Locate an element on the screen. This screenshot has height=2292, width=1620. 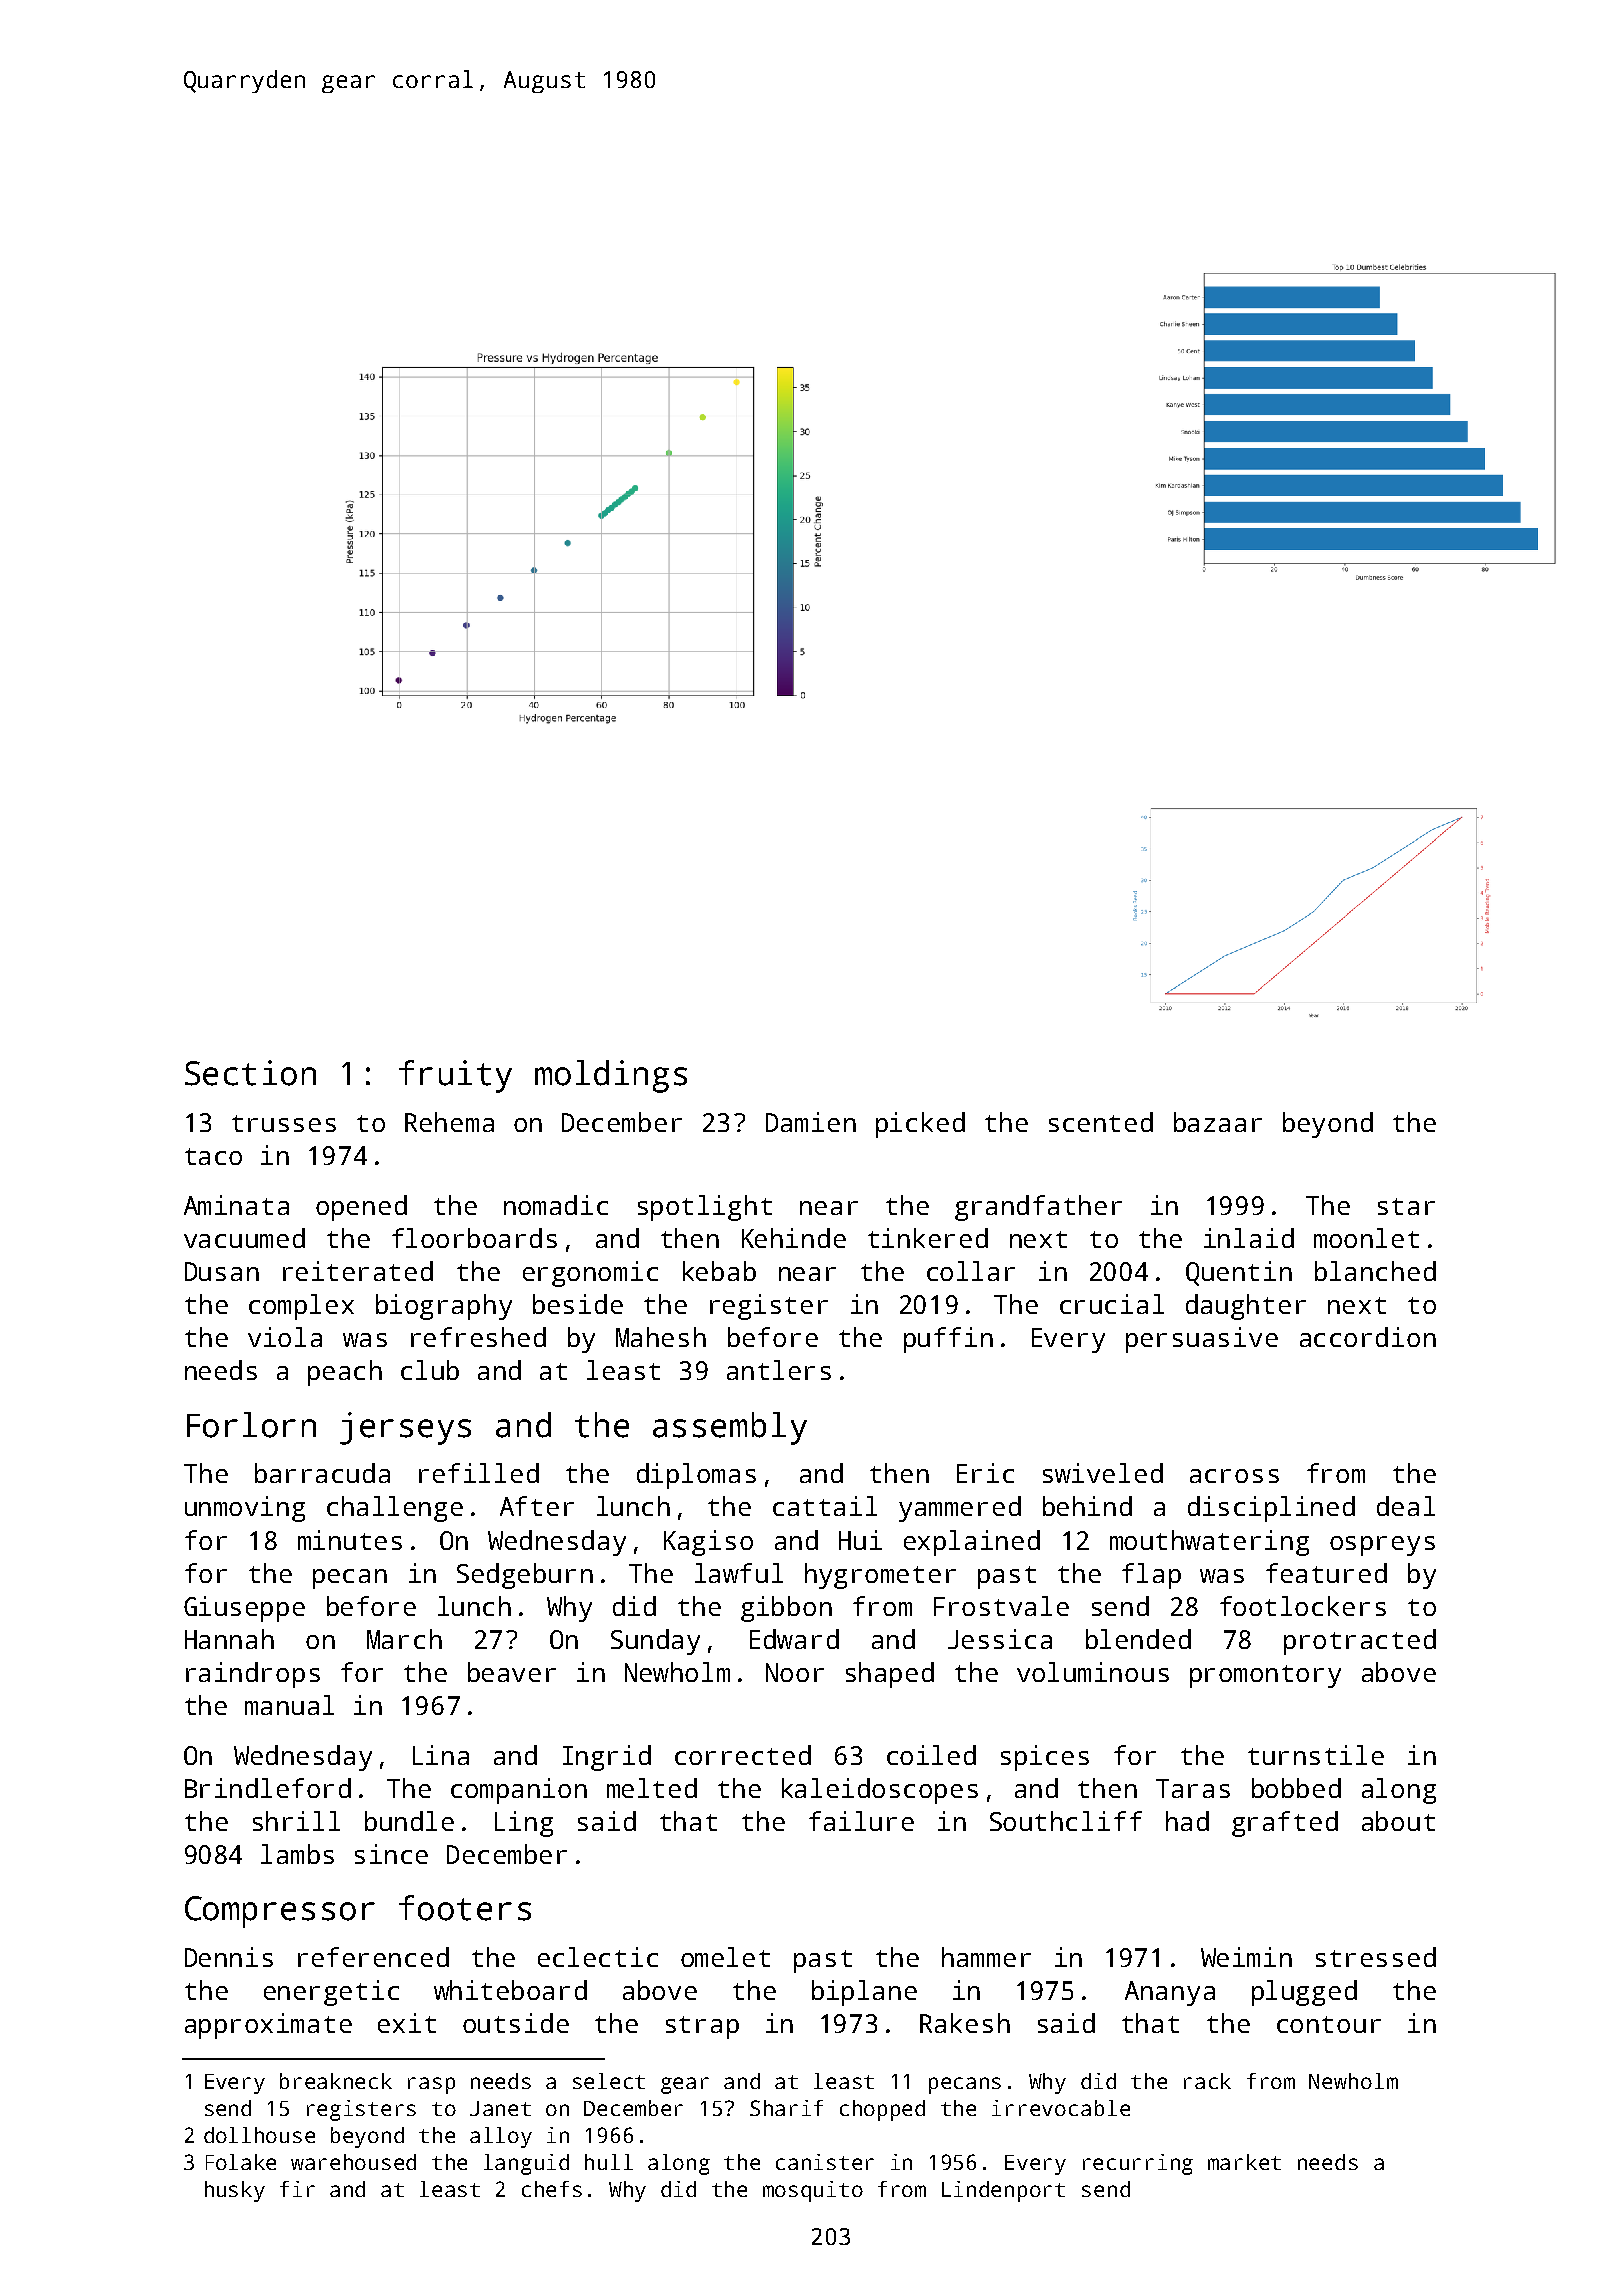
strap is located at coordinates (702, 2027).
